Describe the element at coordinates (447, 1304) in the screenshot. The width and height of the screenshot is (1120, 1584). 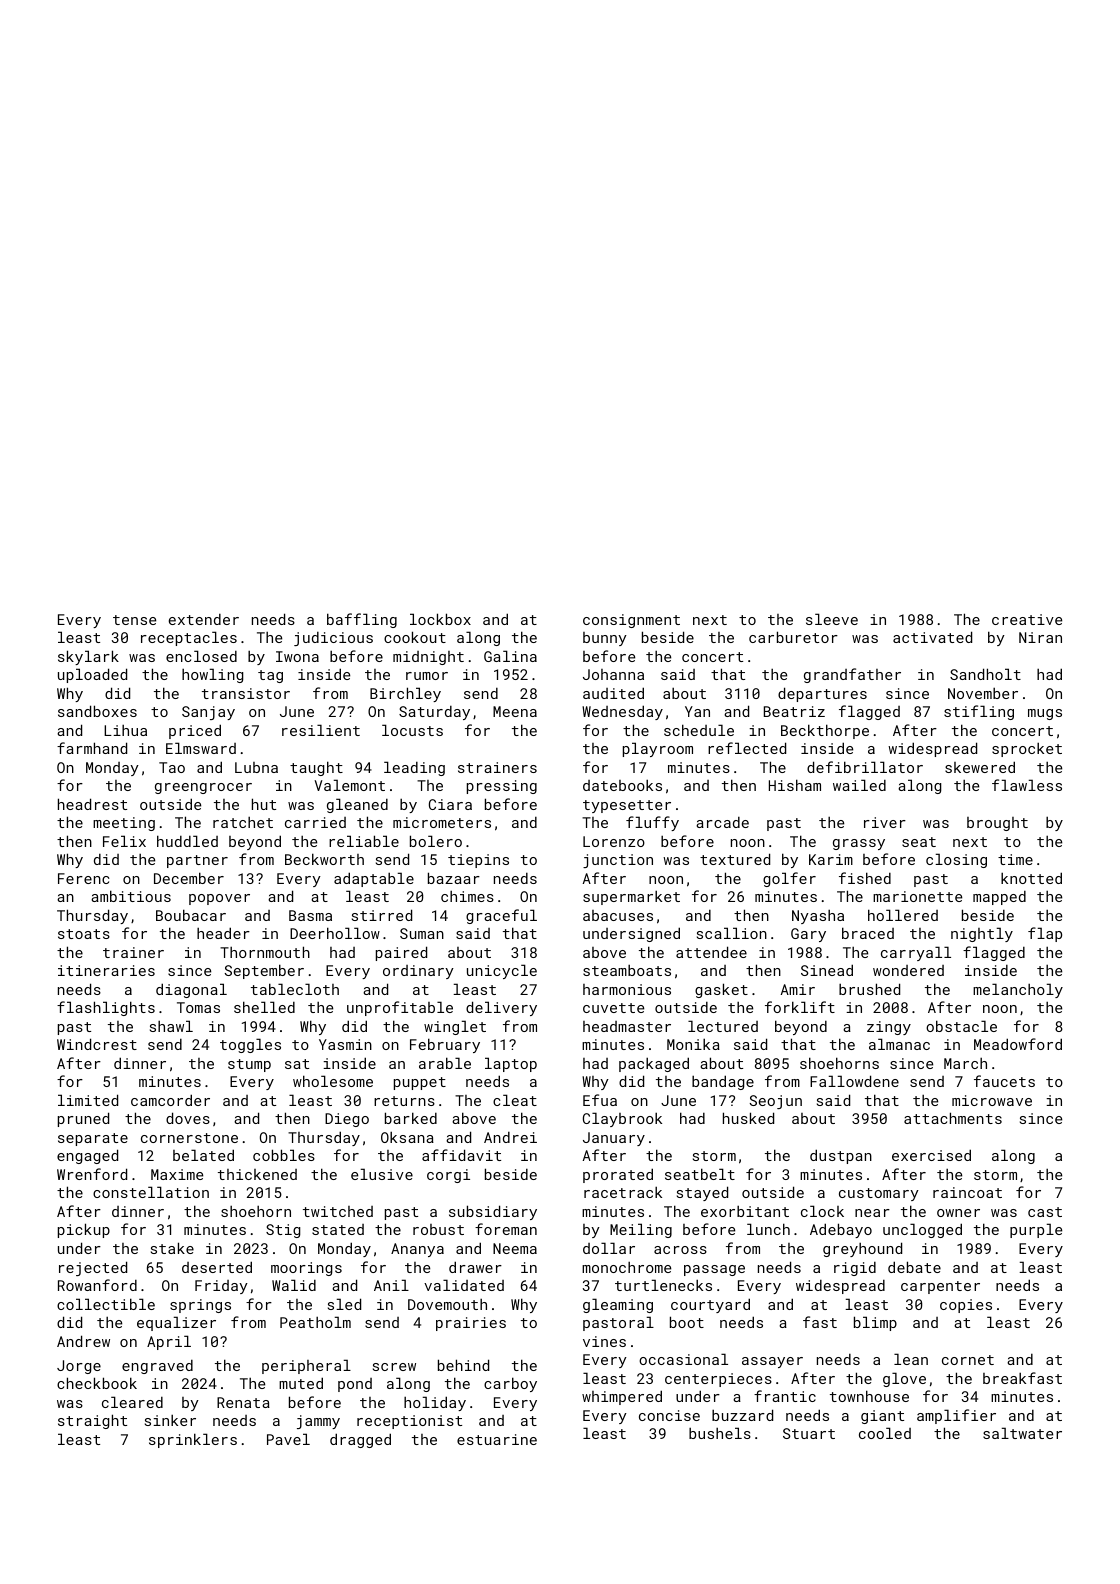
I see `Dovemouth` at that location.
